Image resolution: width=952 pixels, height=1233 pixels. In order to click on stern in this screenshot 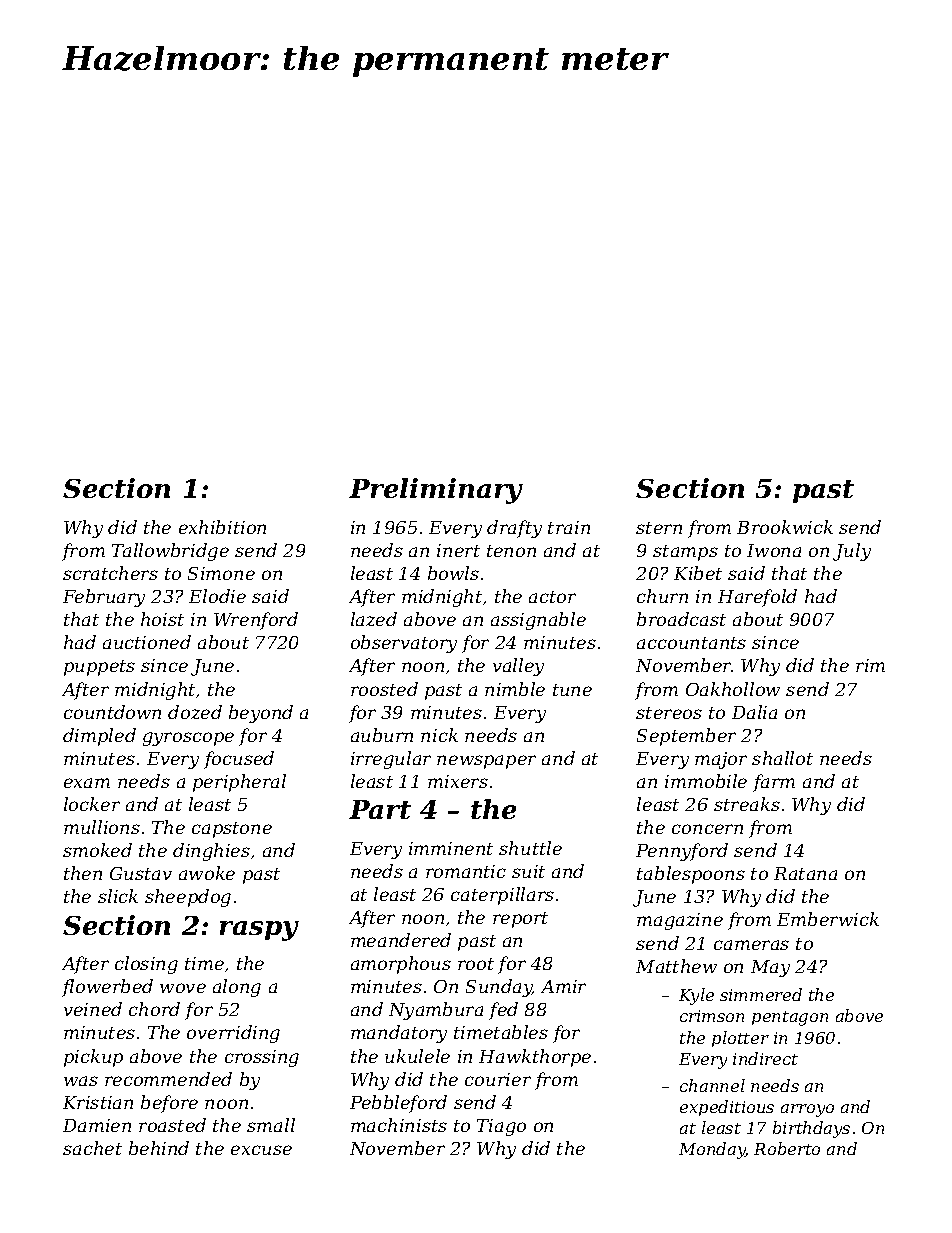, I will do `click(659, 528)`.
